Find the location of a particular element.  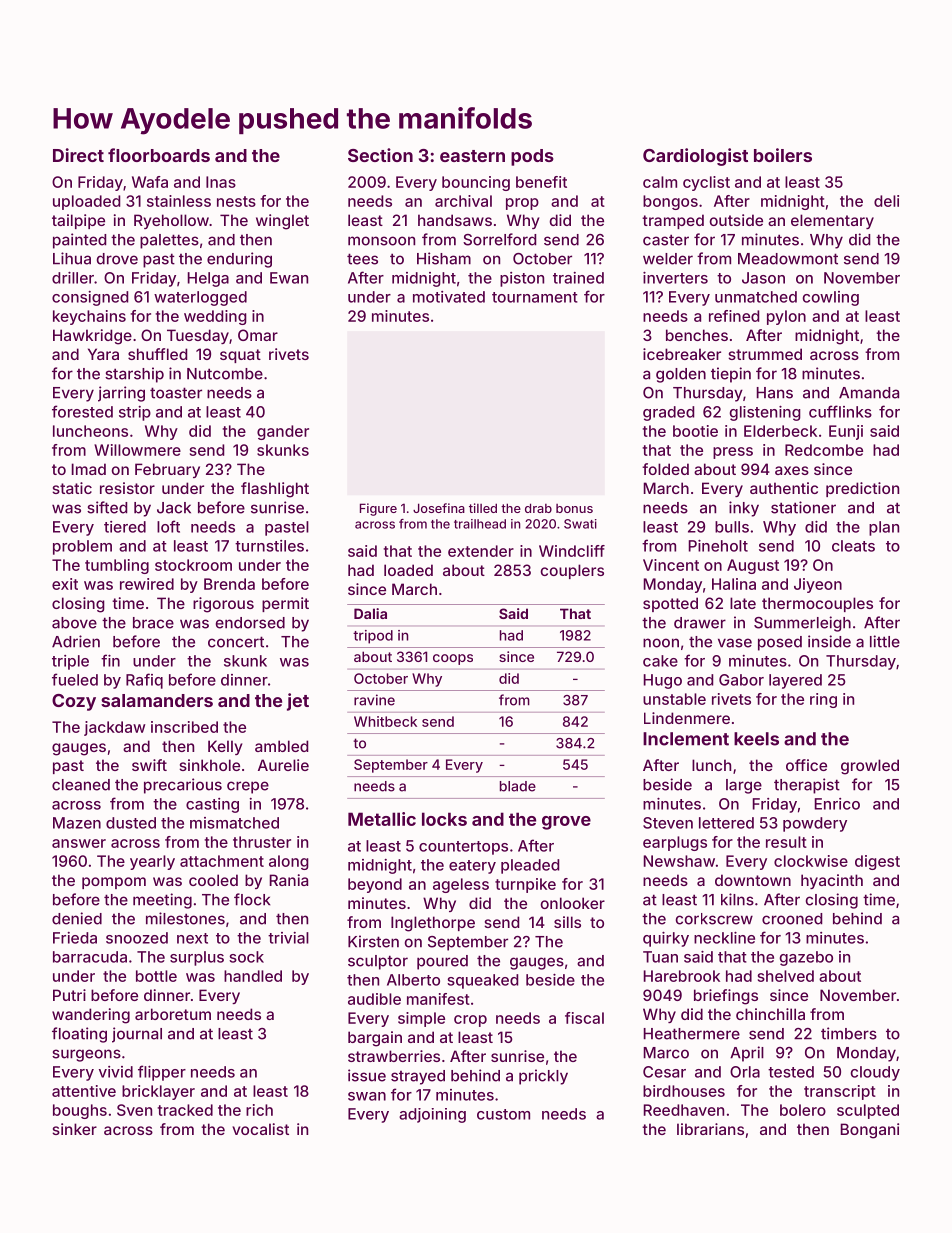

Figure is located at coordinates (378, 509).
